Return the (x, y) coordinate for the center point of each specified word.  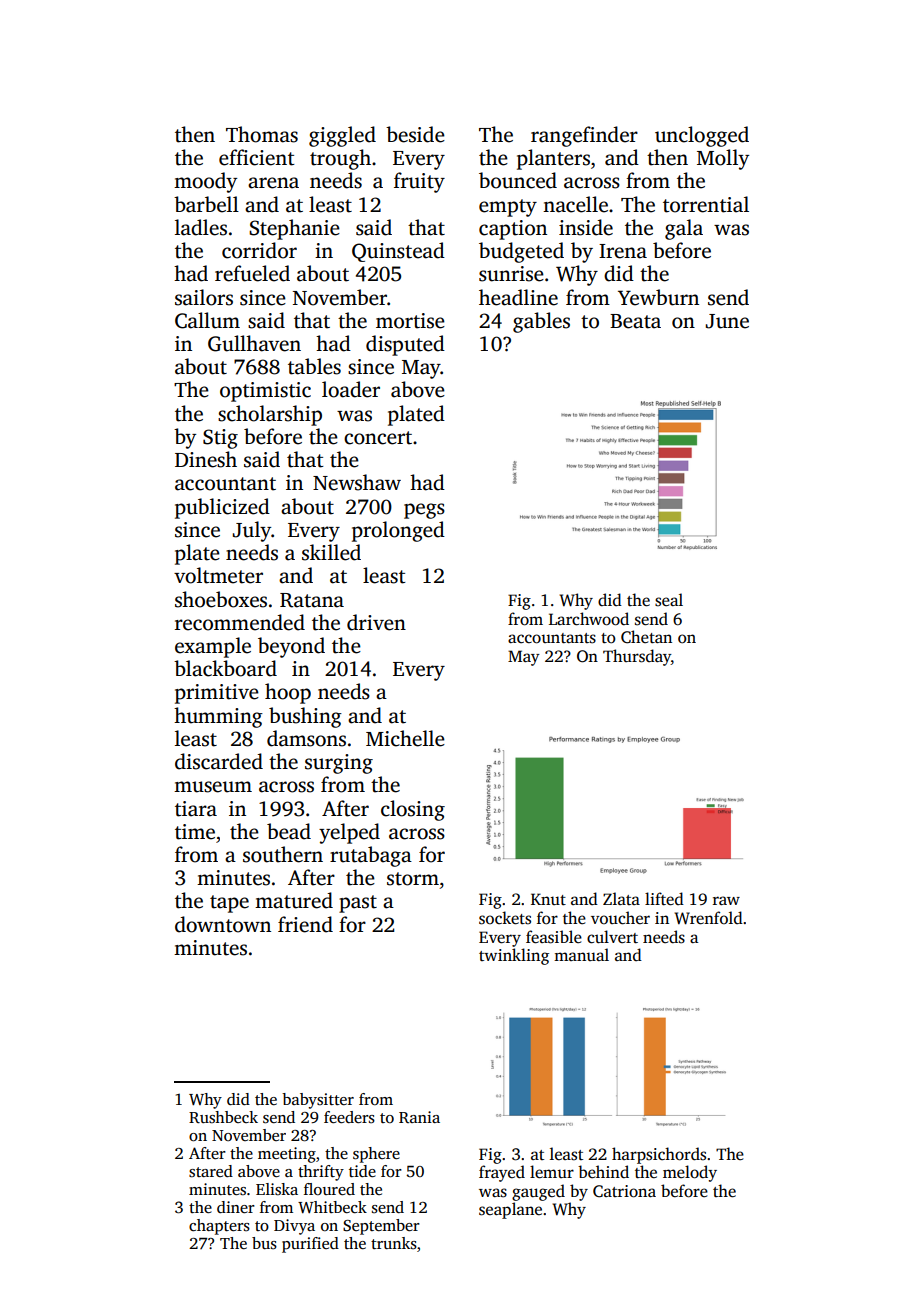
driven (376, 622)
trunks (394, 1243)
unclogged (702, 136)
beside (415, 134)
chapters (219, 1227)
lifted (664, 899)
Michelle (405, 738)
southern (283, 854)
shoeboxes (221, 599)
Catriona (624, 1191)
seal (669, 600)
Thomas (262, 134)
